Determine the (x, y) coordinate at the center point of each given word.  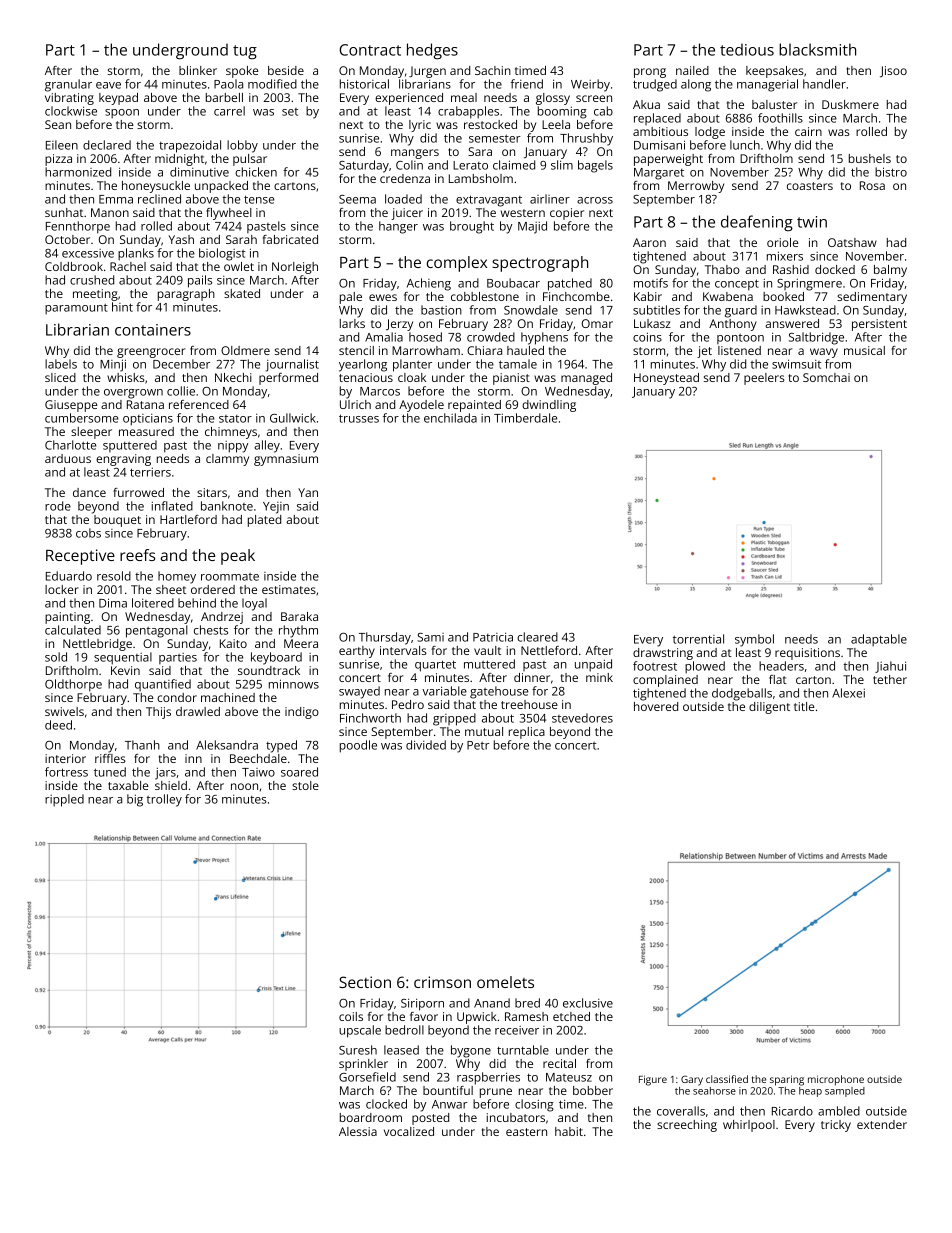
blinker (198, 70)
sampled (845, 1092)
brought (472, 227)
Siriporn (422, 1004)
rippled (64, 800)
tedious (747, 49)
